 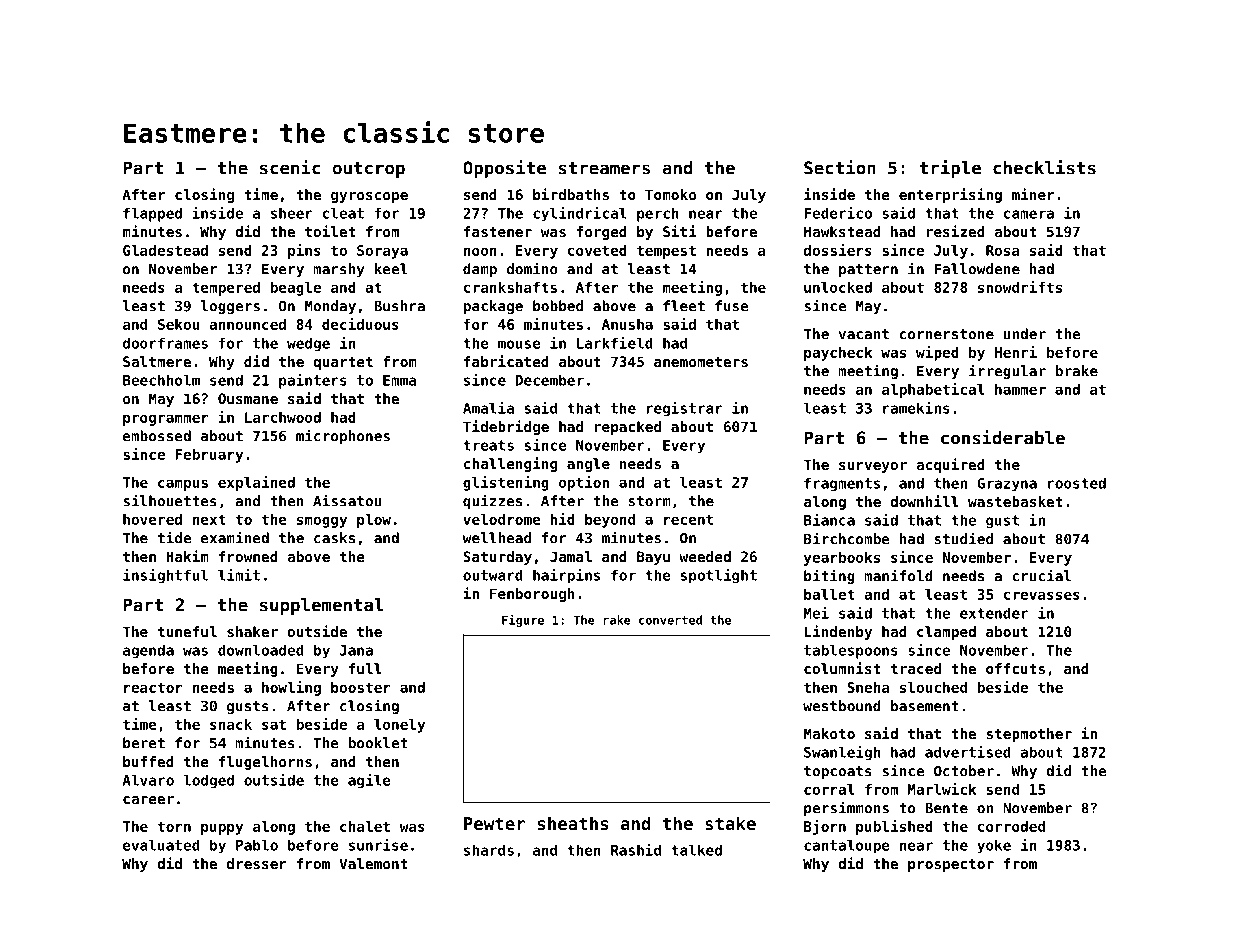 I want to click on explained, so click(x=256, y=483).
